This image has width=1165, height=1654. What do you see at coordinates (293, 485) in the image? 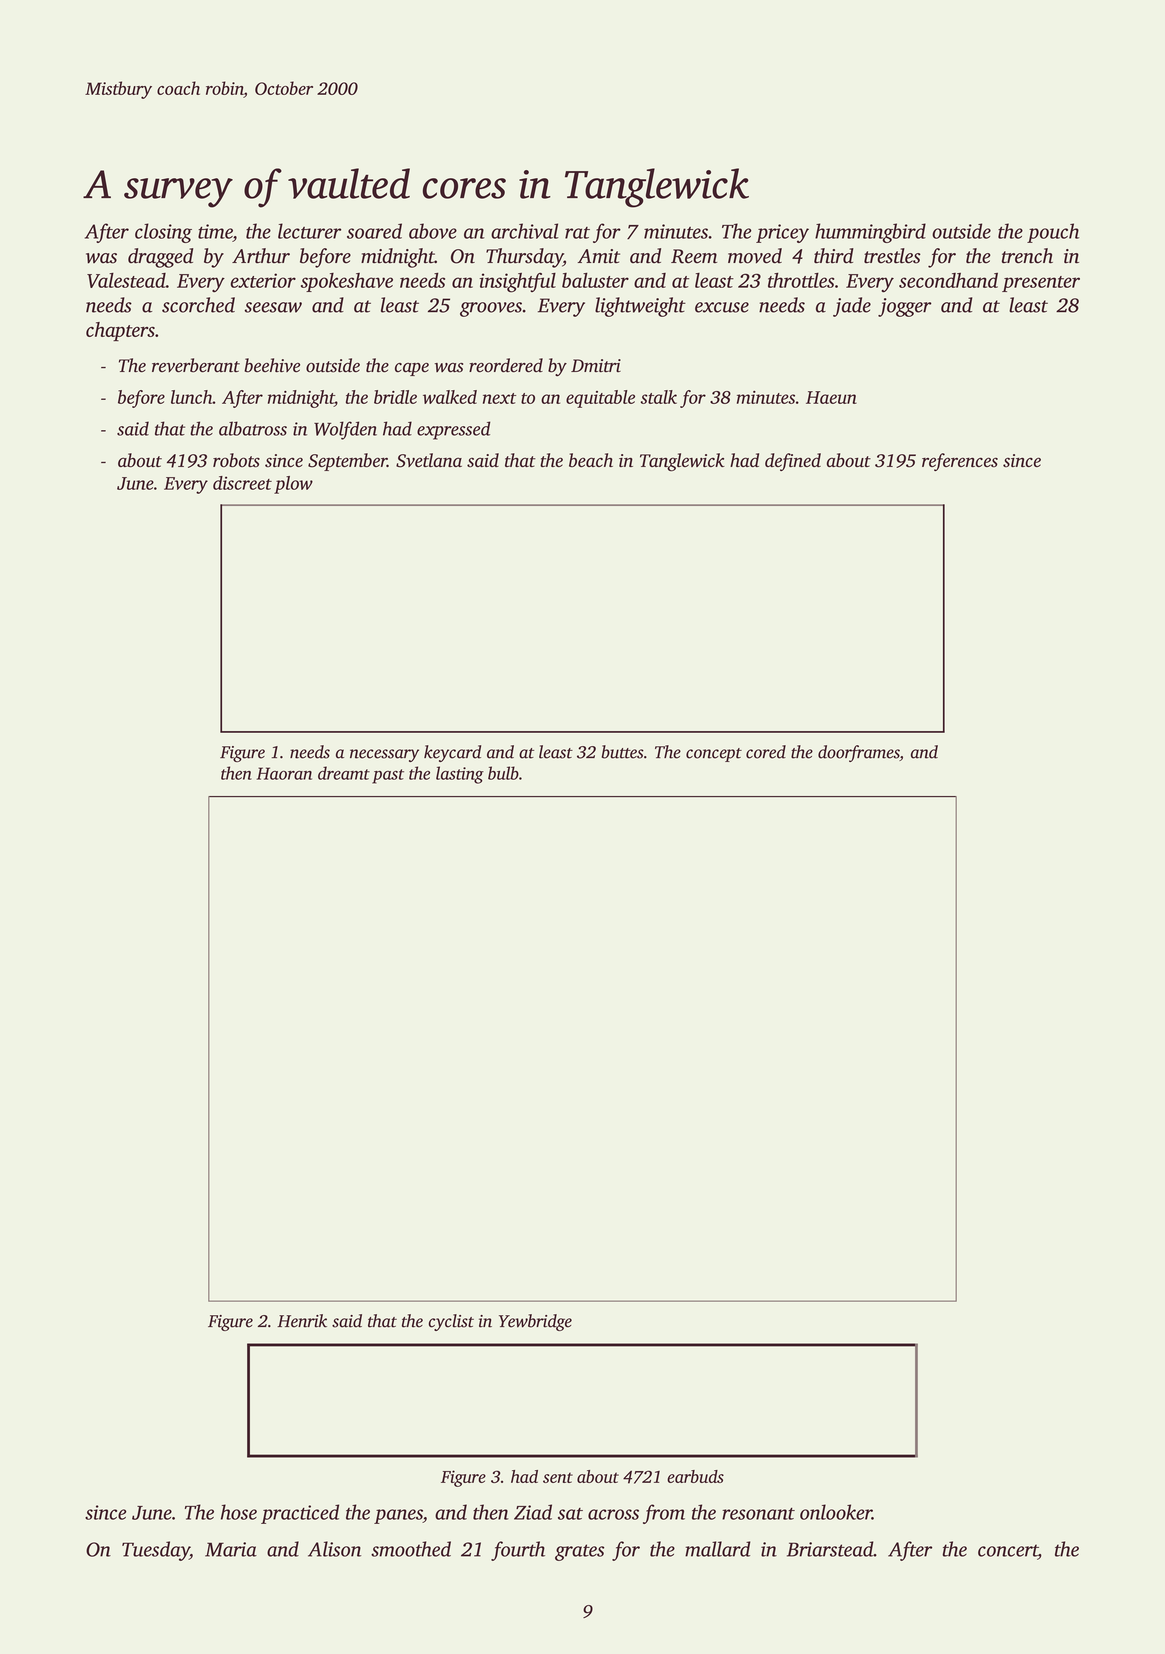
I see `plow` at bounding box center [293, 485].
